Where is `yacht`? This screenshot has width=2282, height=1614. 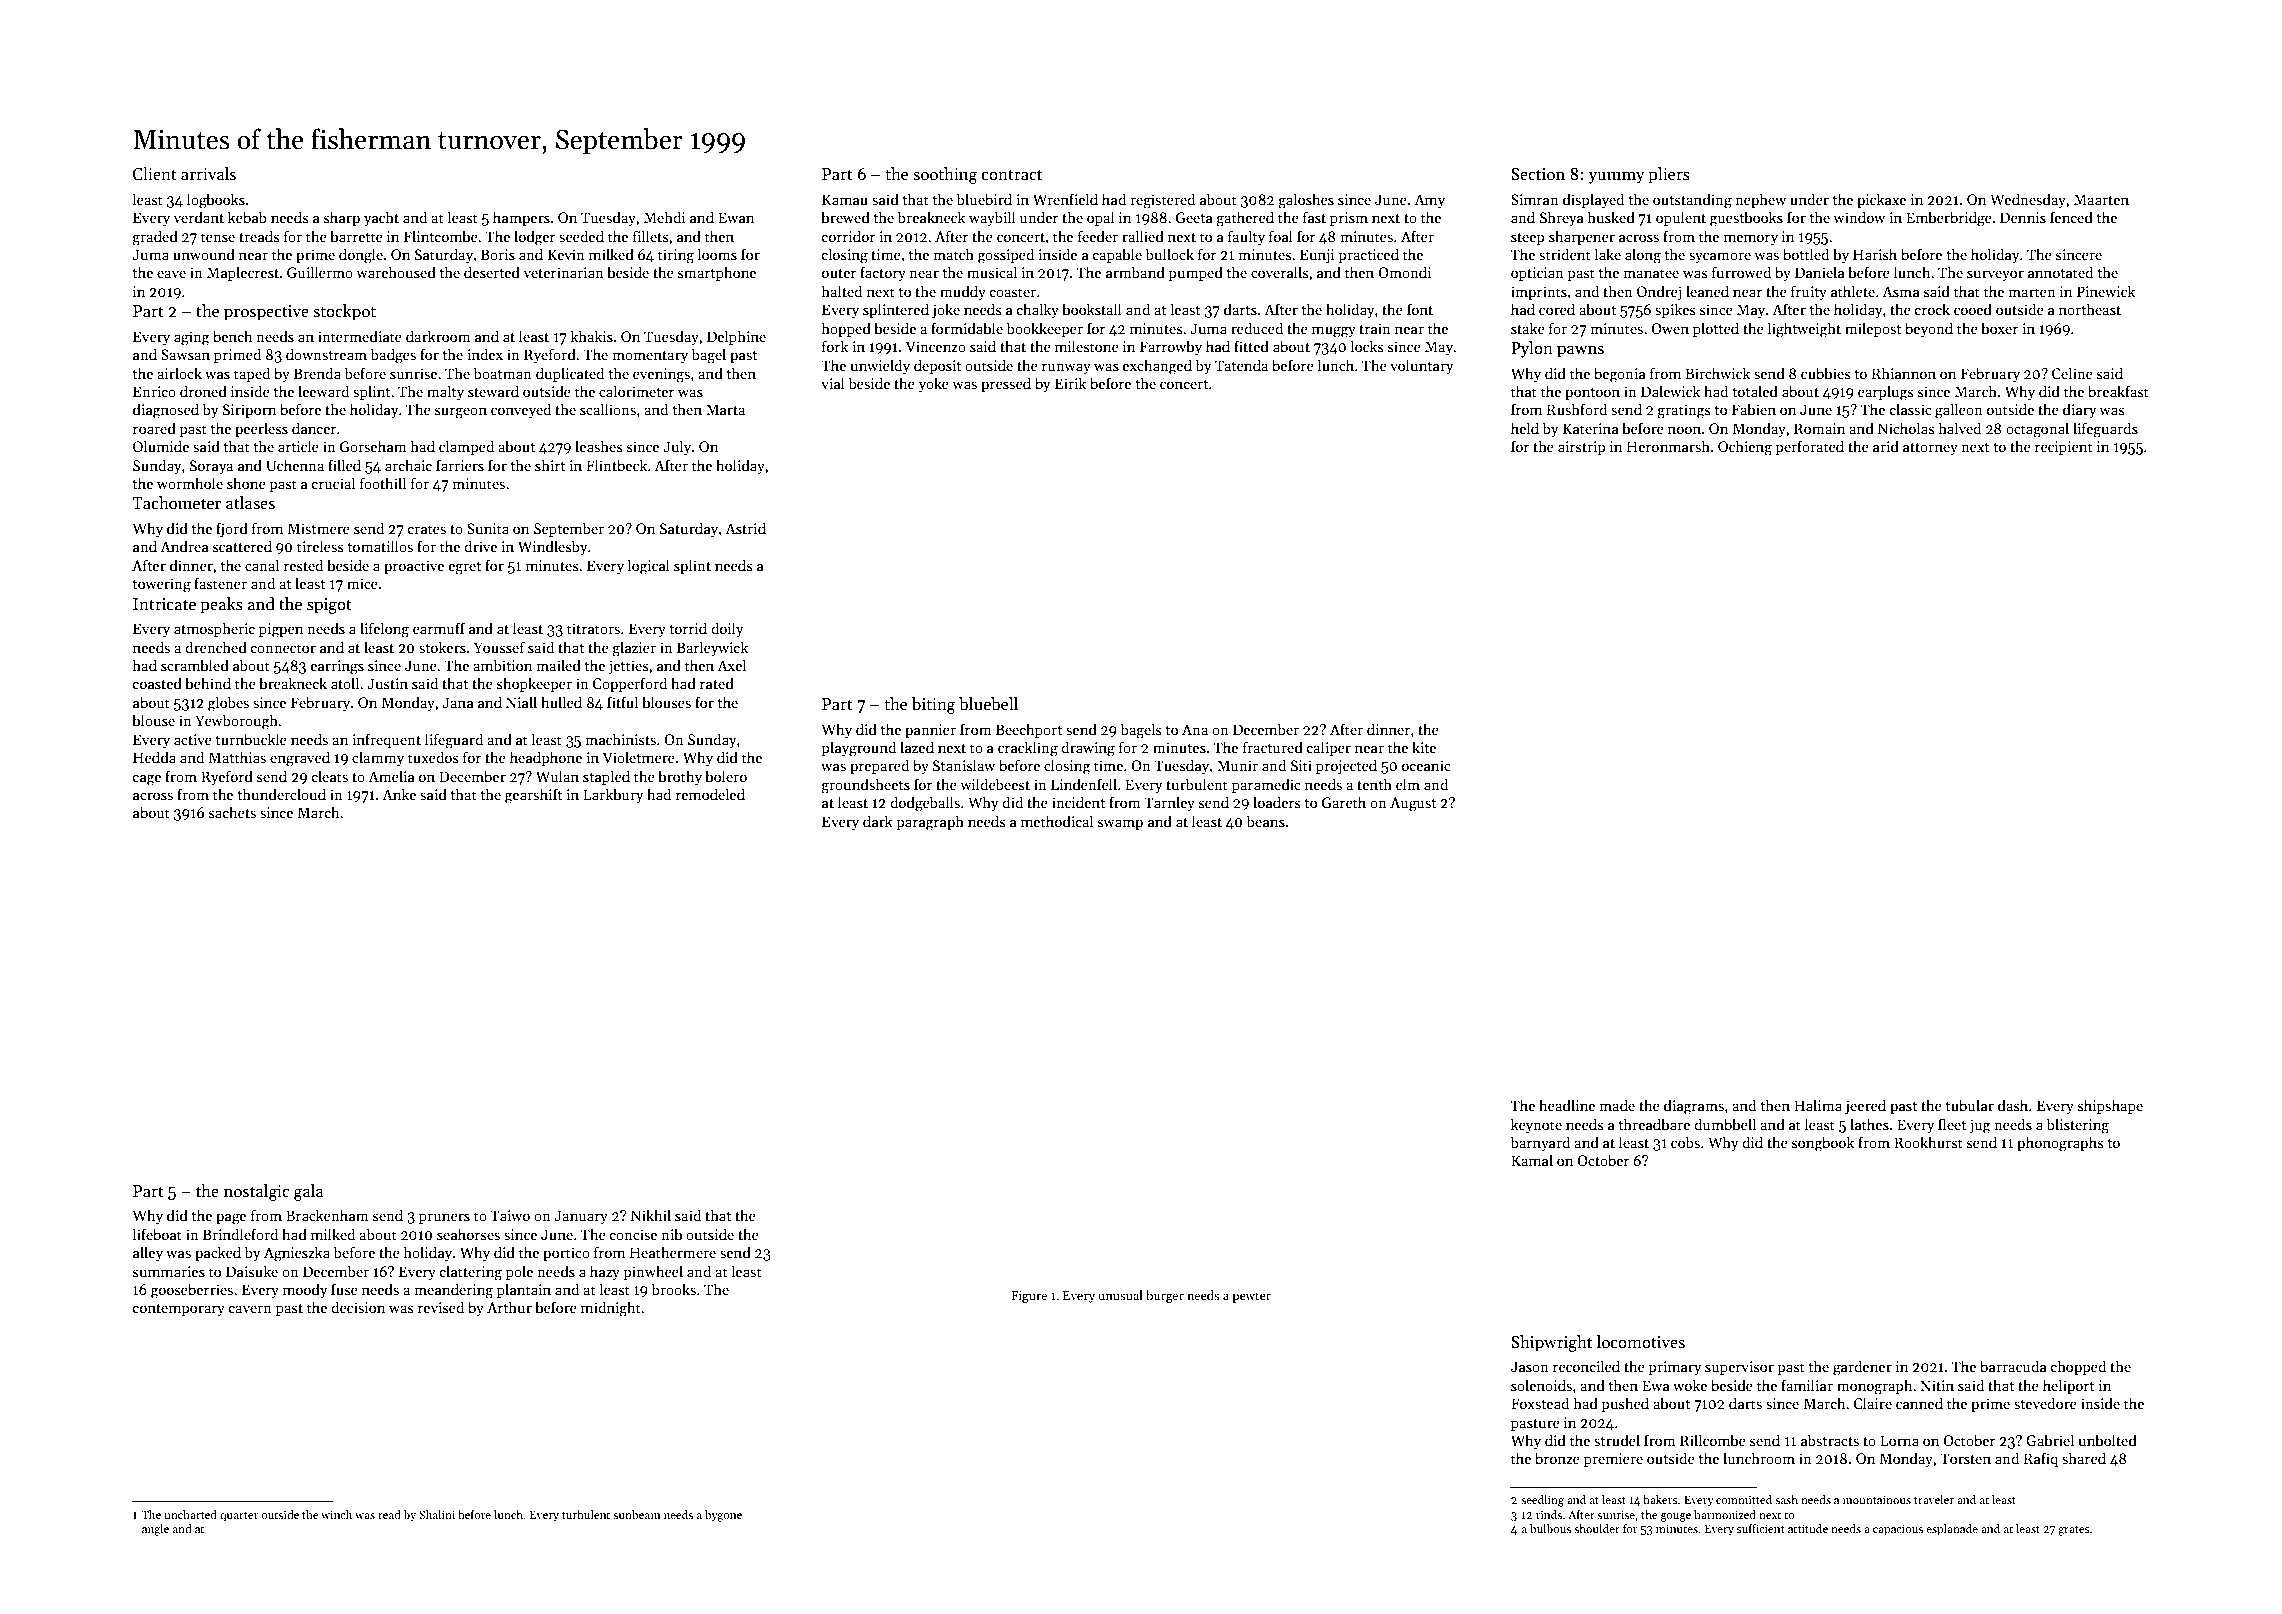 yacht is located at coordinates (381, 218).
